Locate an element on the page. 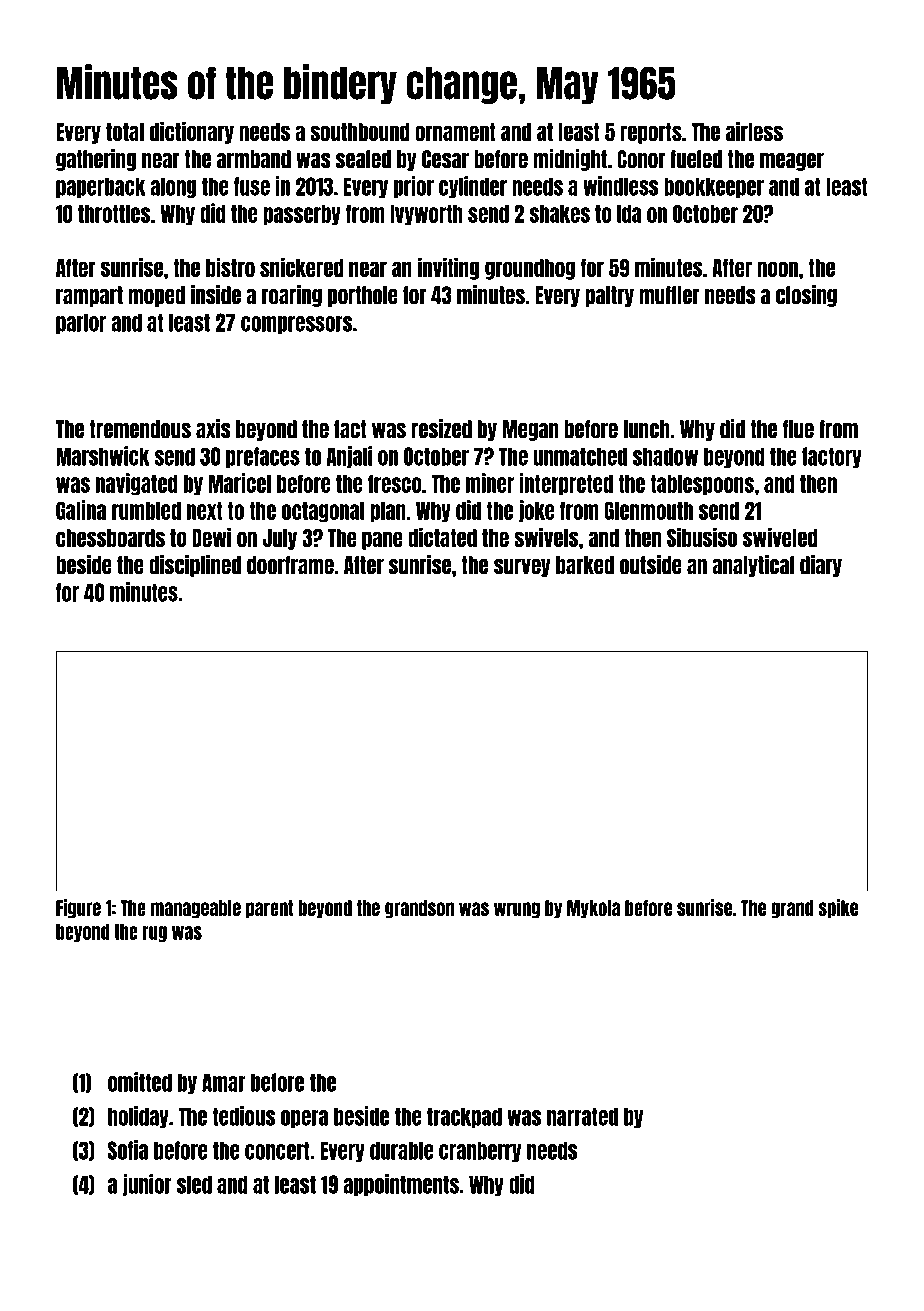 Image resolution: width=924 pixels, height=1311 pixels. Megan is located at coordinates (530, 430).
